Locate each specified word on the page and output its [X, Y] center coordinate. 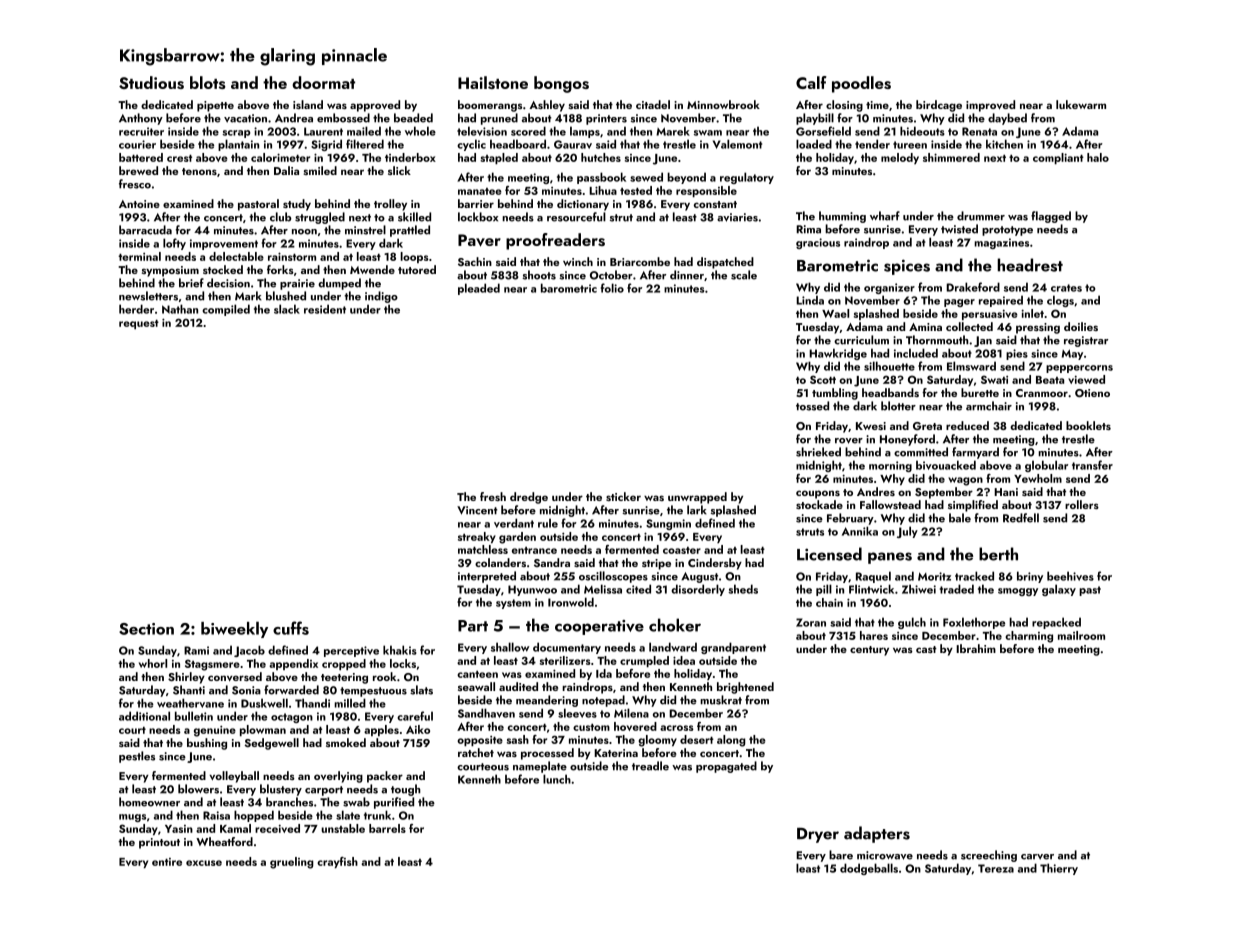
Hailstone [493, 82]
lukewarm [1081, 104]
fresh [493, 496]
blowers [198, 789]
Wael [835, 313]
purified [394, 803]
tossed [812, 406]
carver [1037, 857]
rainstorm [292, 256]
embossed [343, 118]
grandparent [733, 648]
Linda [810, 300]
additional [144, 716]
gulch [912, 623]
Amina [925, 327]
